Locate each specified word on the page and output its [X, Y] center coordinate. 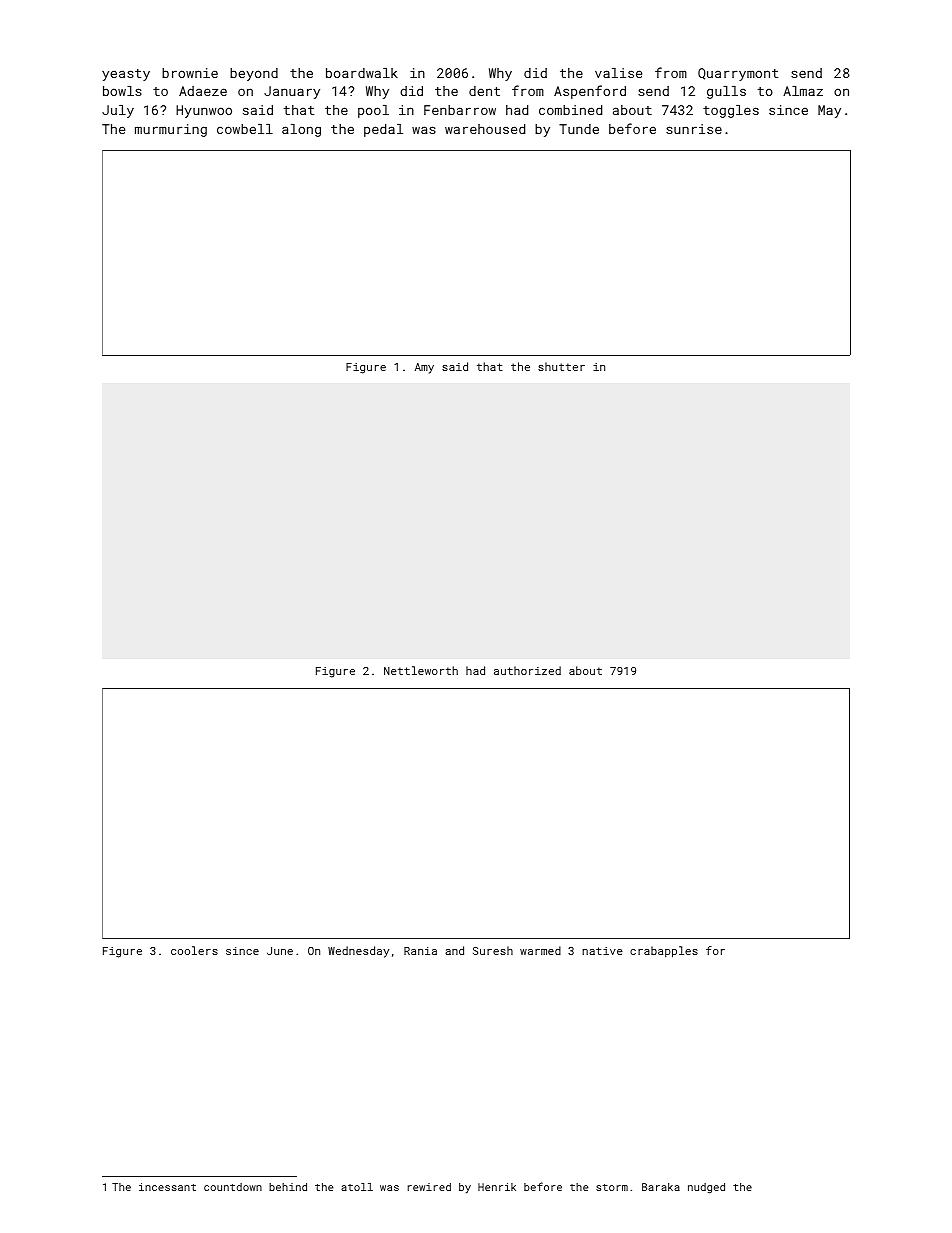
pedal [383, 130]
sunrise [694, 129]
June [280, 951]
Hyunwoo [204, 111]
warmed [540, 950]
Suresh [493, 950]
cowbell [245, 129]
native [602, 951]
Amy [424, 368]
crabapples [664, 952]
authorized [527, 670]
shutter [561, 366]
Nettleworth [421, 670]
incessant [167, 1187]
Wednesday [358, 952]
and [454, 950]
